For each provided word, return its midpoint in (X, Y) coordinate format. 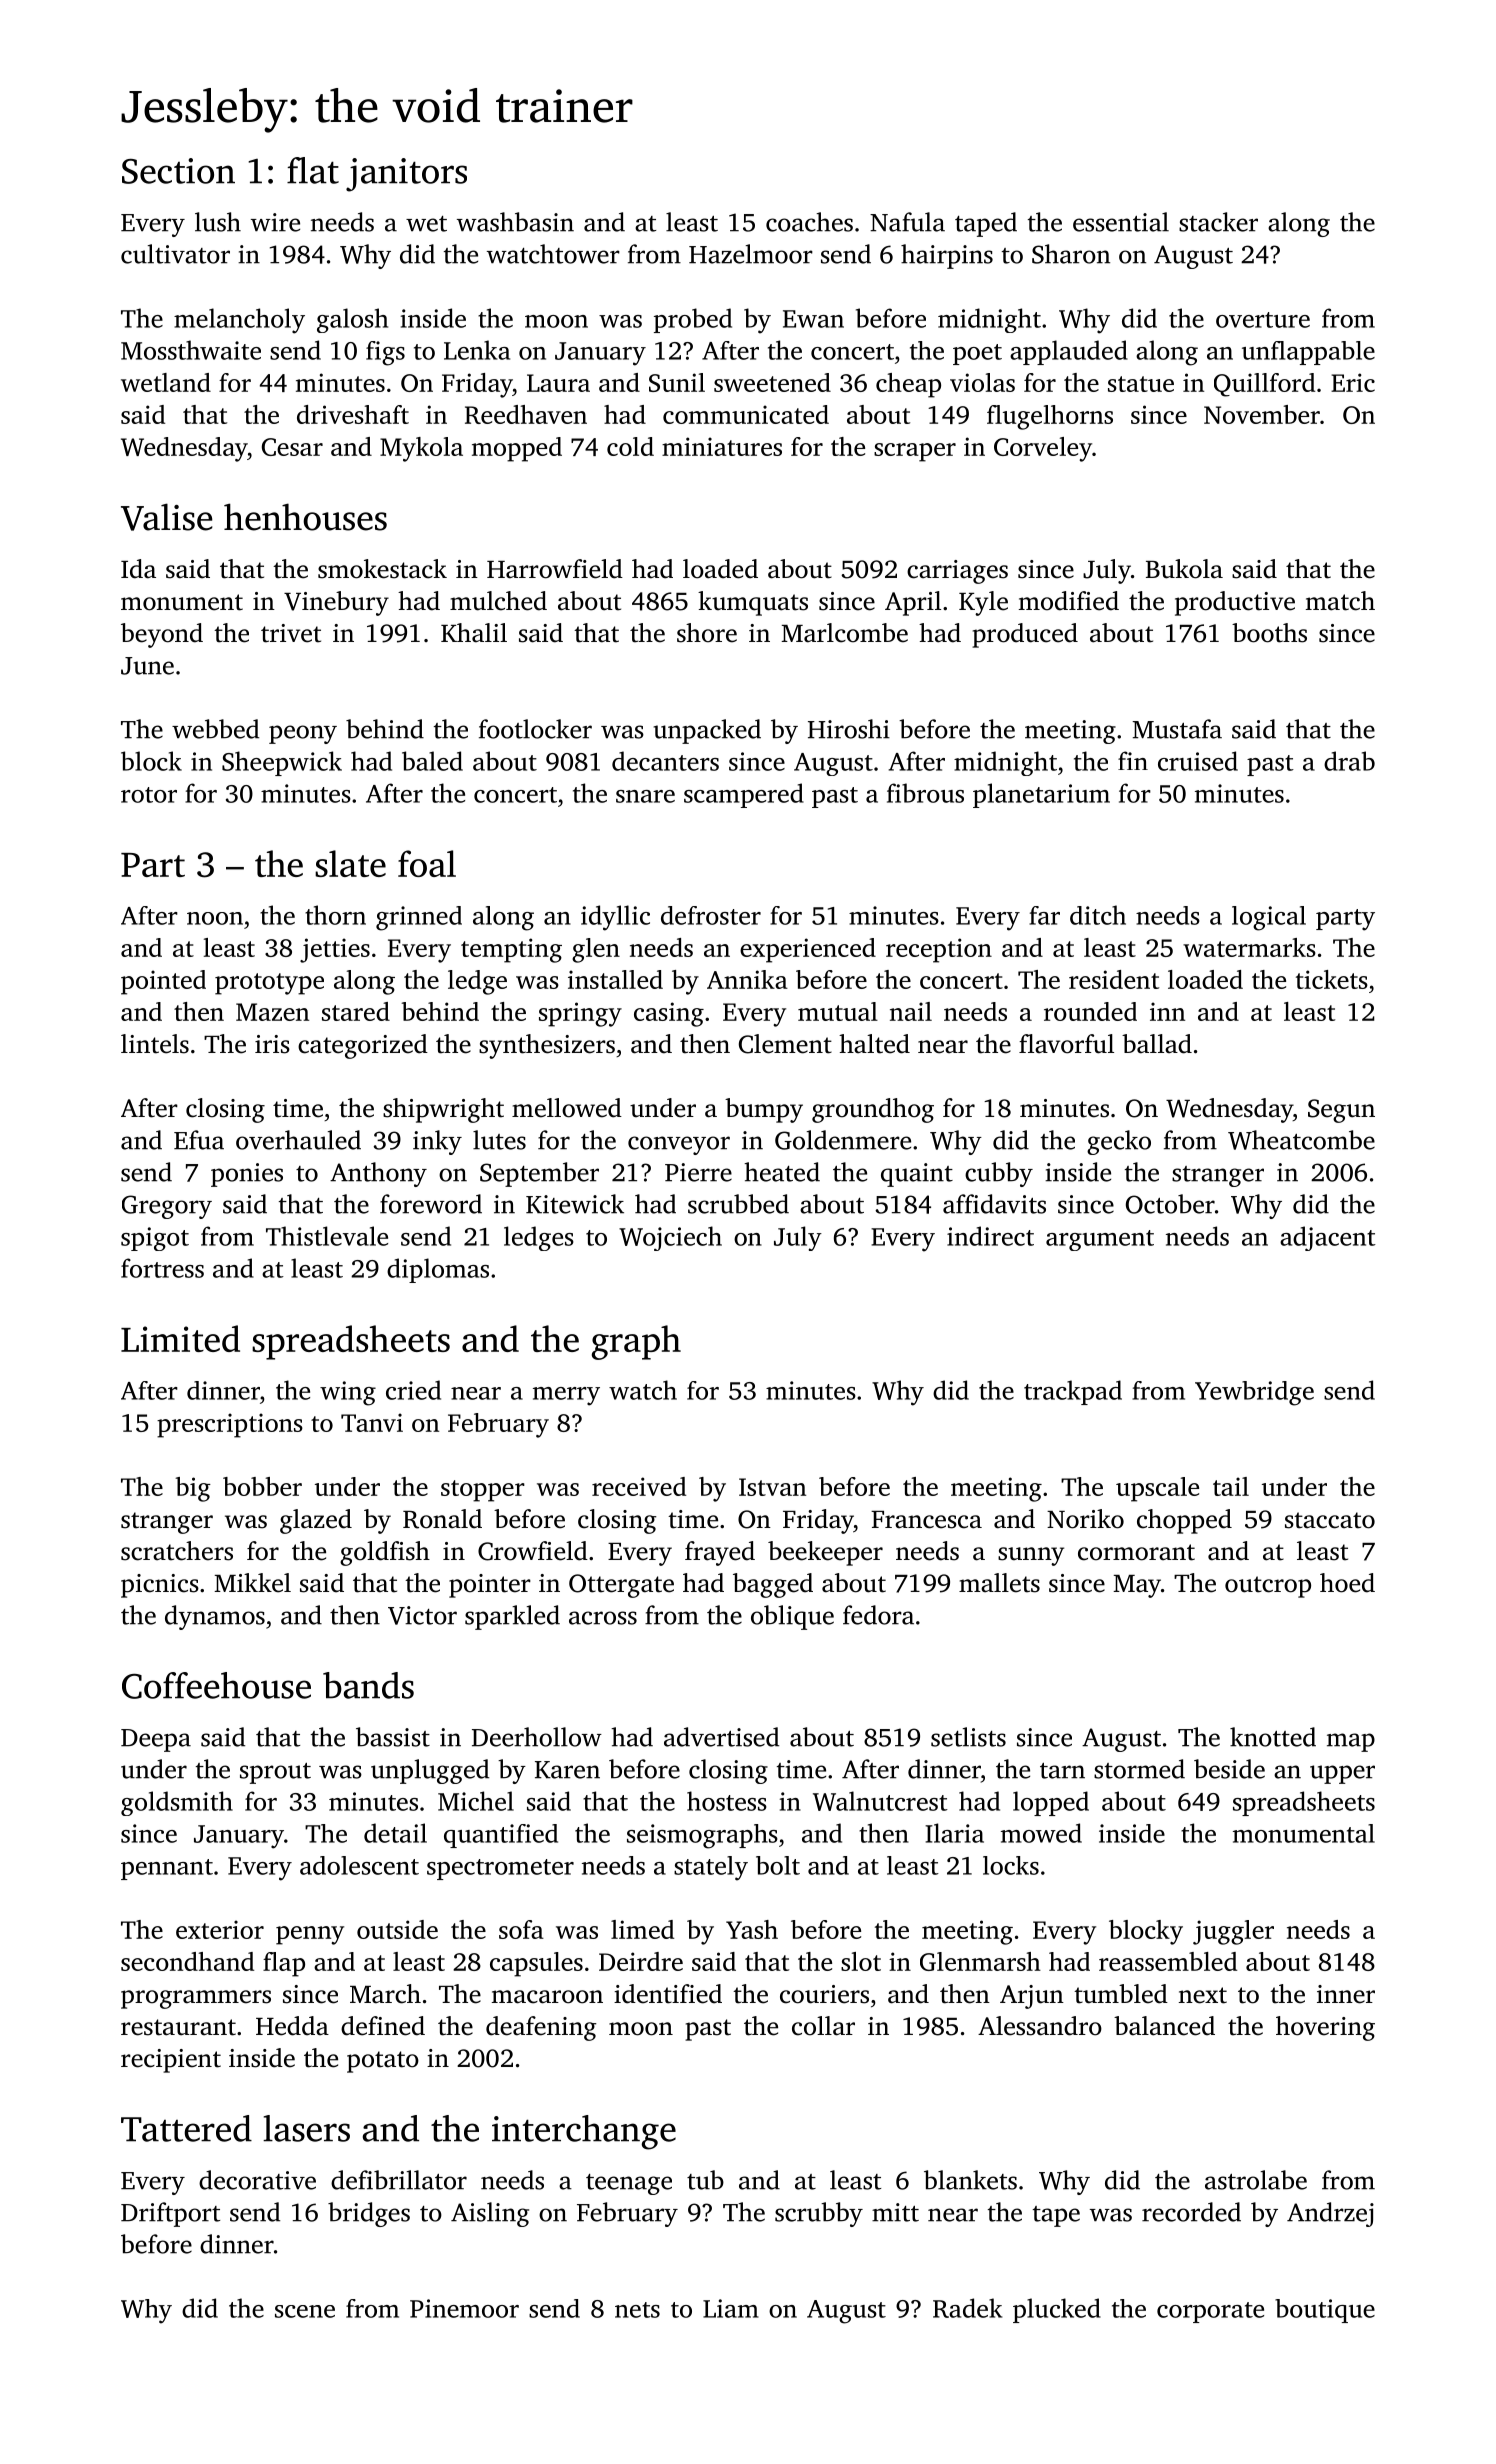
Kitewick (575, 1204)
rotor (149, 795)
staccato (1330, 1520)
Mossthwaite (191, 350)
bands (368, 1685)
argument (1100, 1240)
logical (1269, 918)
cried (413, 1390)
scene (305, 2311)
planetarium (1041, 795)
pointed (163, 982)
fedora (878, 1615)
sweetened (772, 382)
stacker (1218, 222)
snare (645, 796)
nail (911, 1011)
